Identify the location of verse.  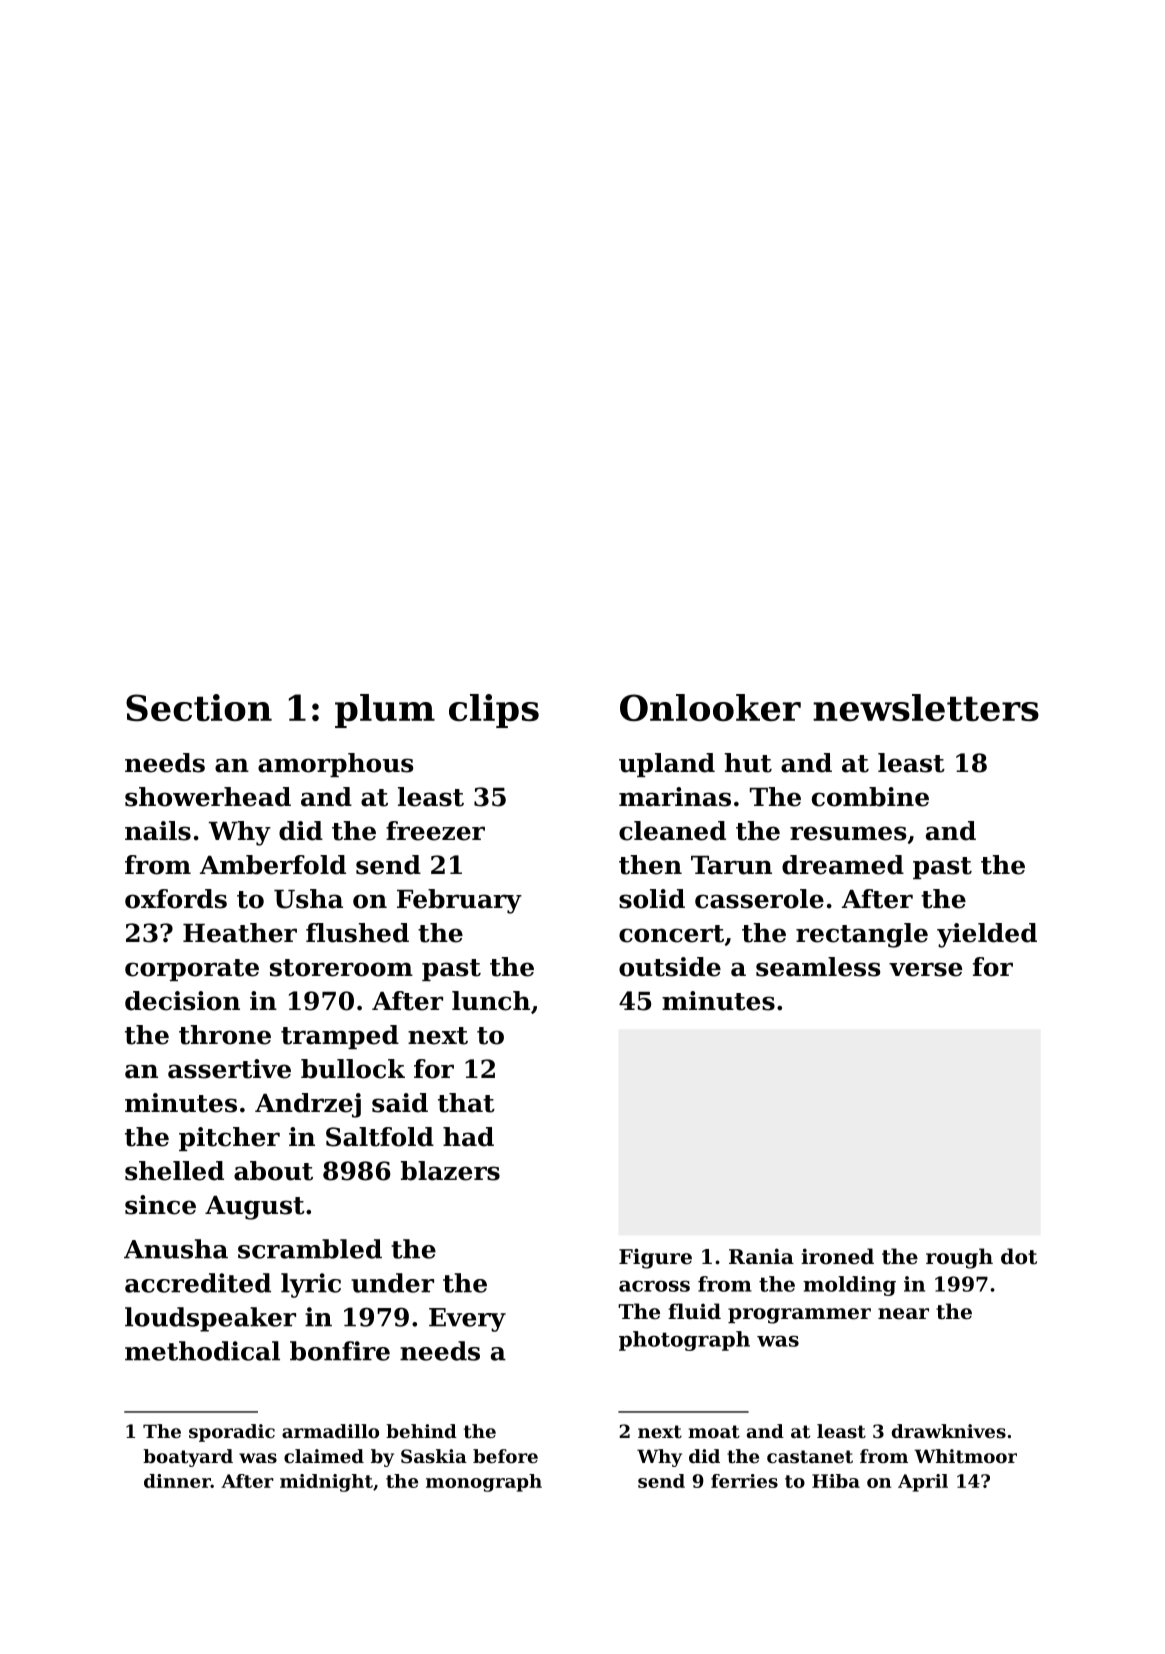
(925, 969).
